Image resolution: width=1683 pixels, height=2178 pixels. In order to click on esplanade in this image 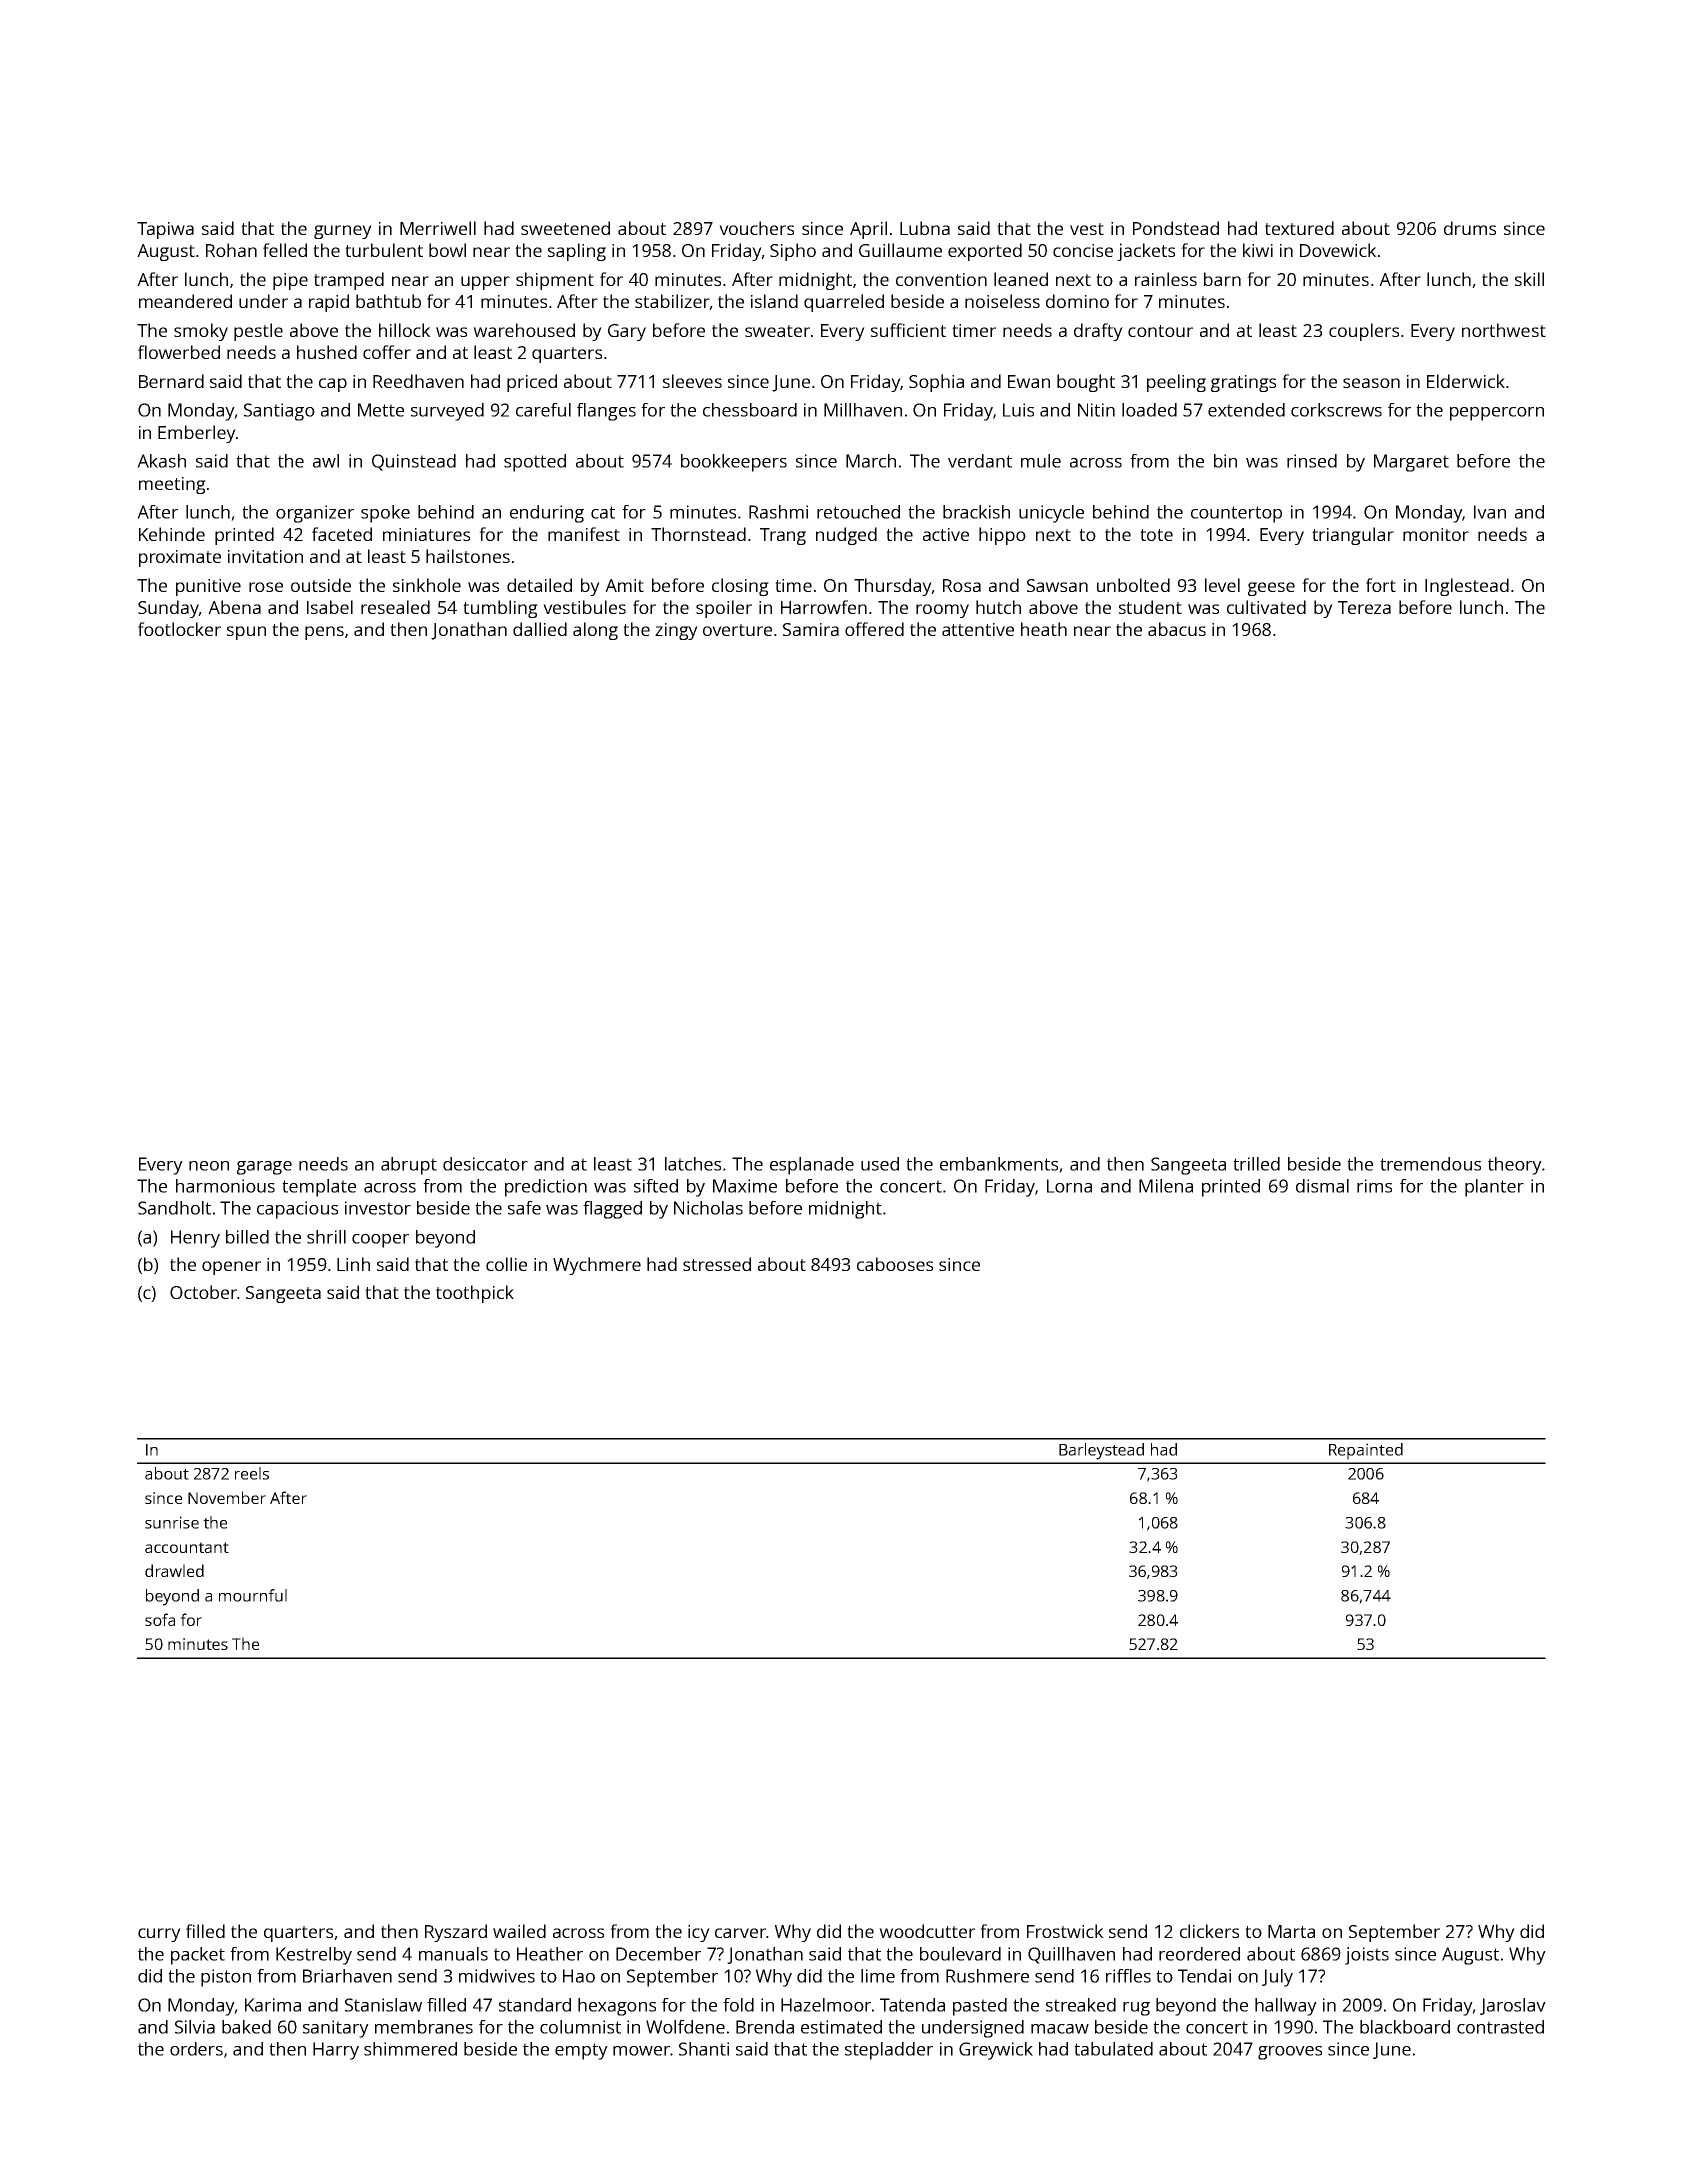, I will do `click(812, 1166)`.
